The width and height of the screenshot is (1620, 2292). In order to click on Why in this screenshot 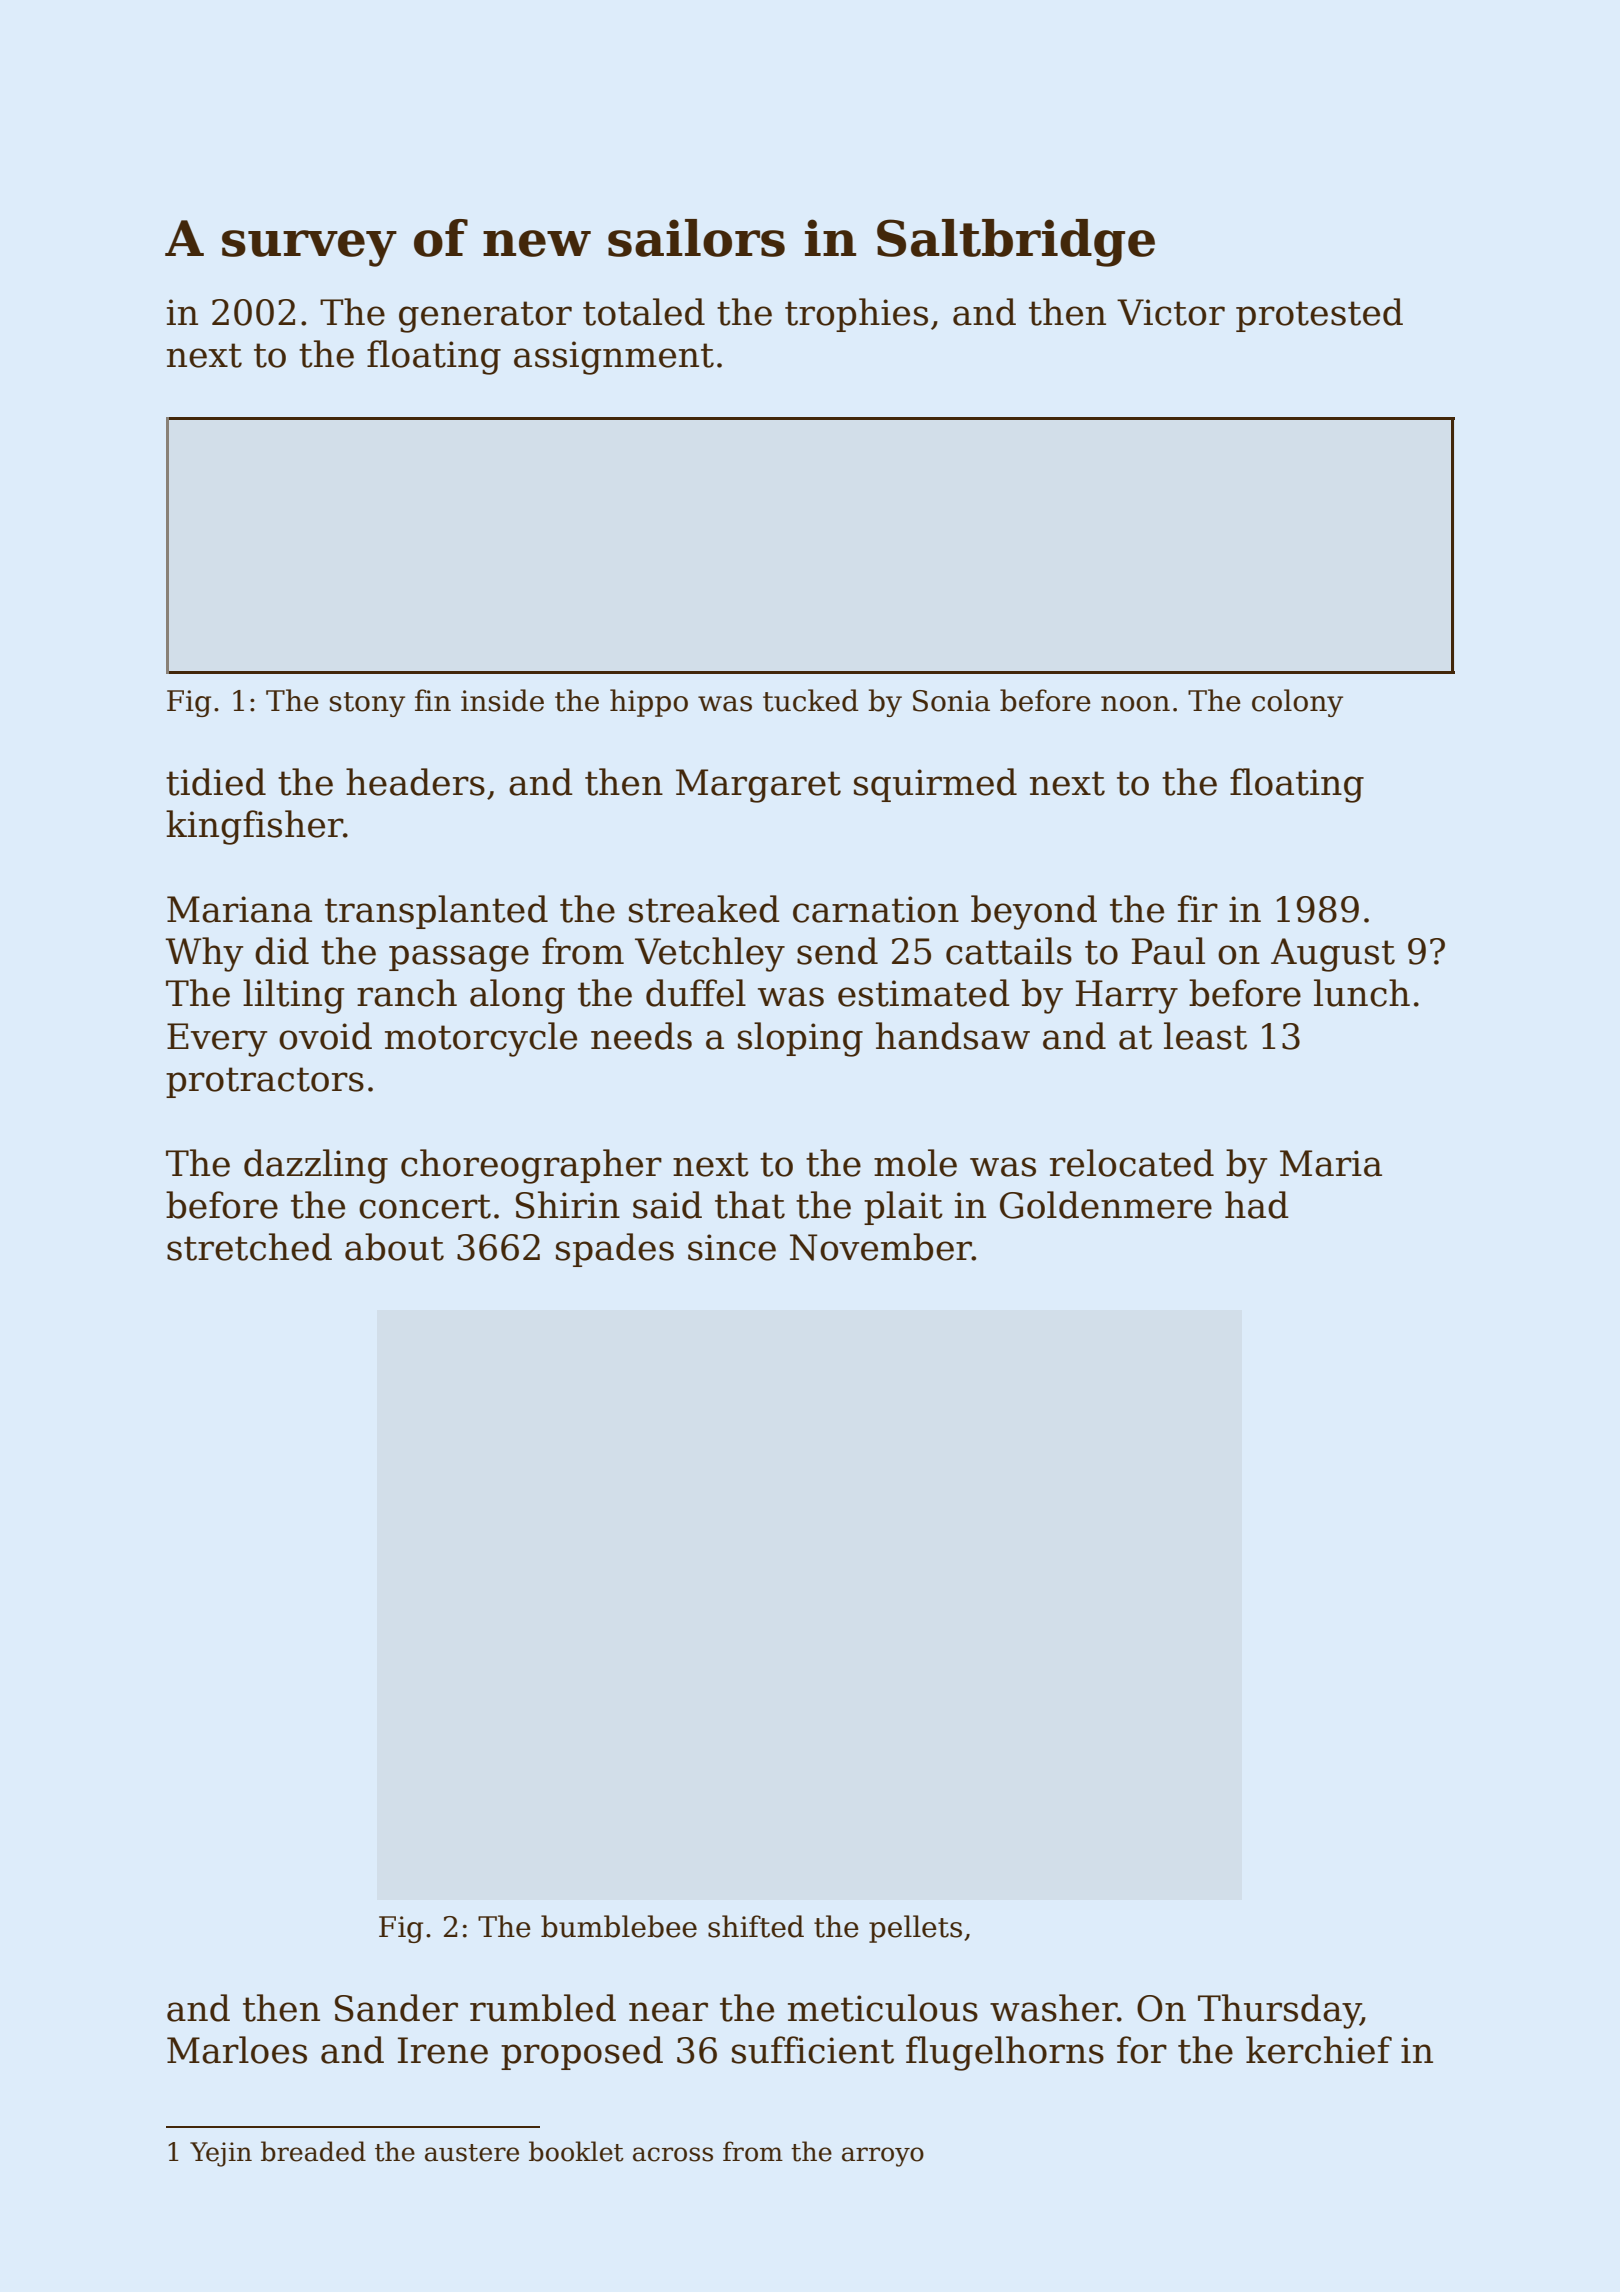, I will do `click(204, 954)`.
